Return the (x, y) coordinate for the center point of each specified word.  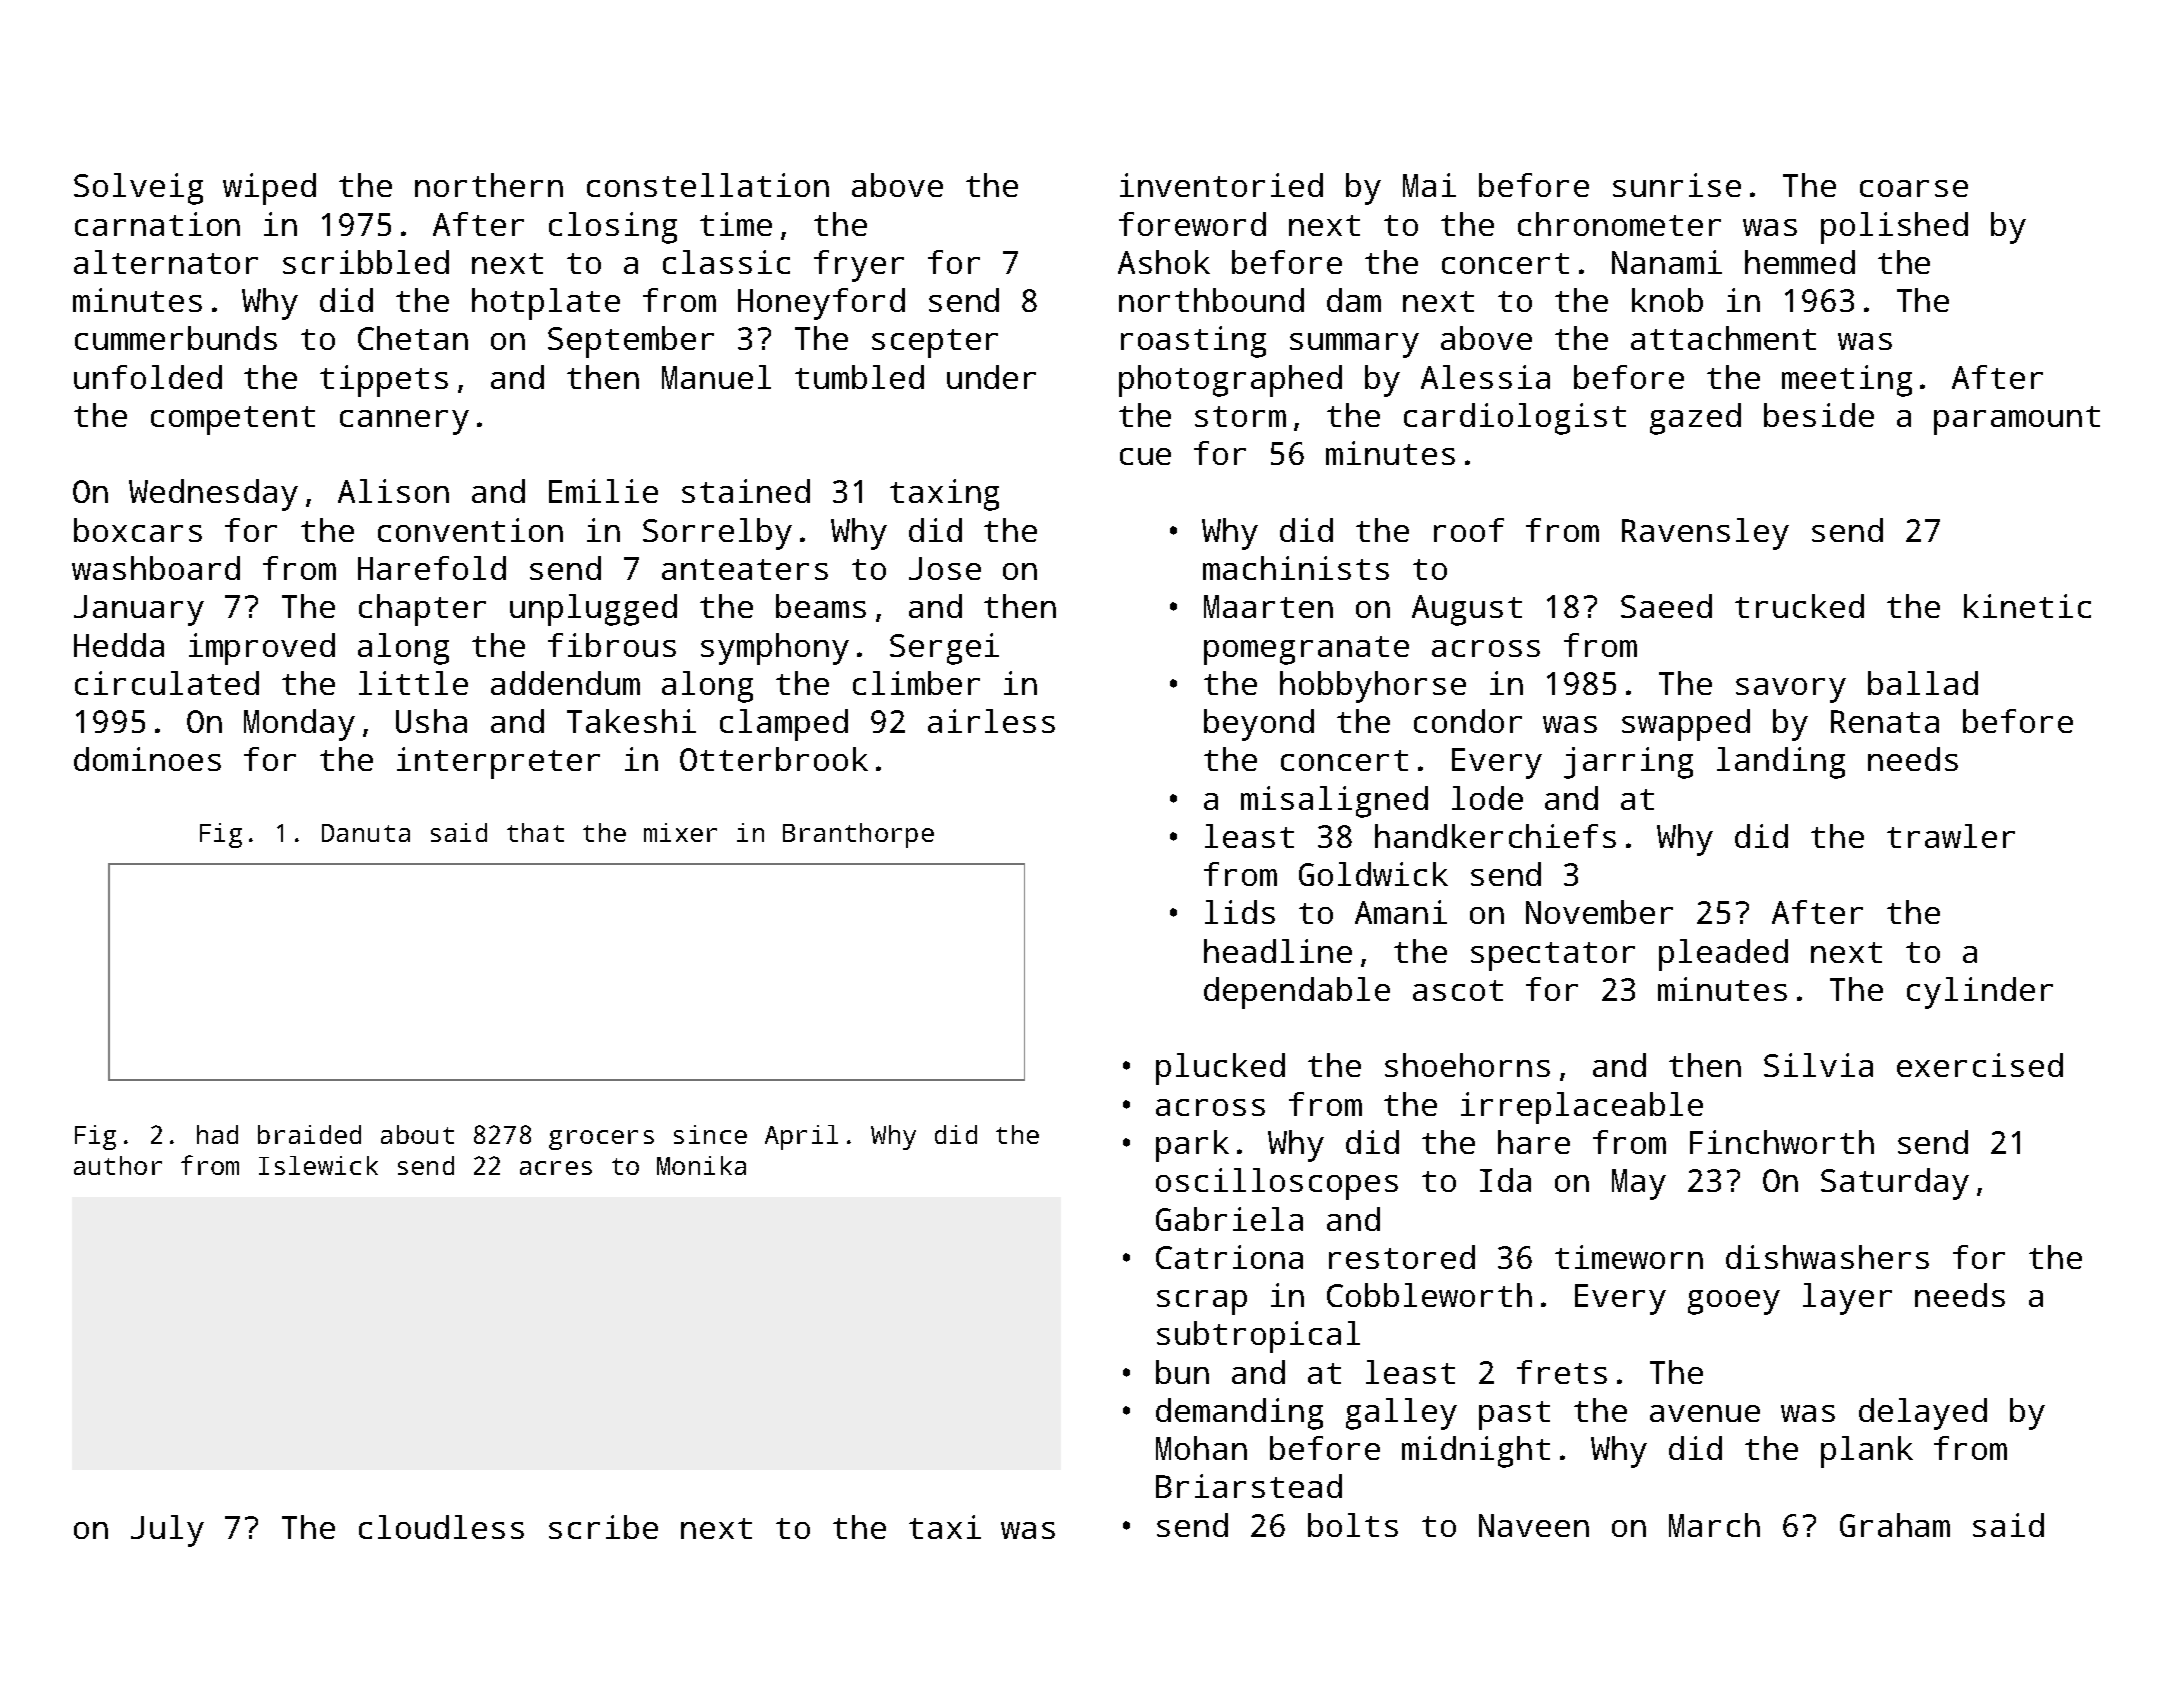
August (1467, 610)
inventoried (1221, 185)
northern (489, 185)
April (801, 1137)
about (417, 1134)
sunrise (1677, 185)
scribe (603, 1527)
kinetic (2027, 606)
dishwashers (1827, 1257)
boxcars (138, 530)
